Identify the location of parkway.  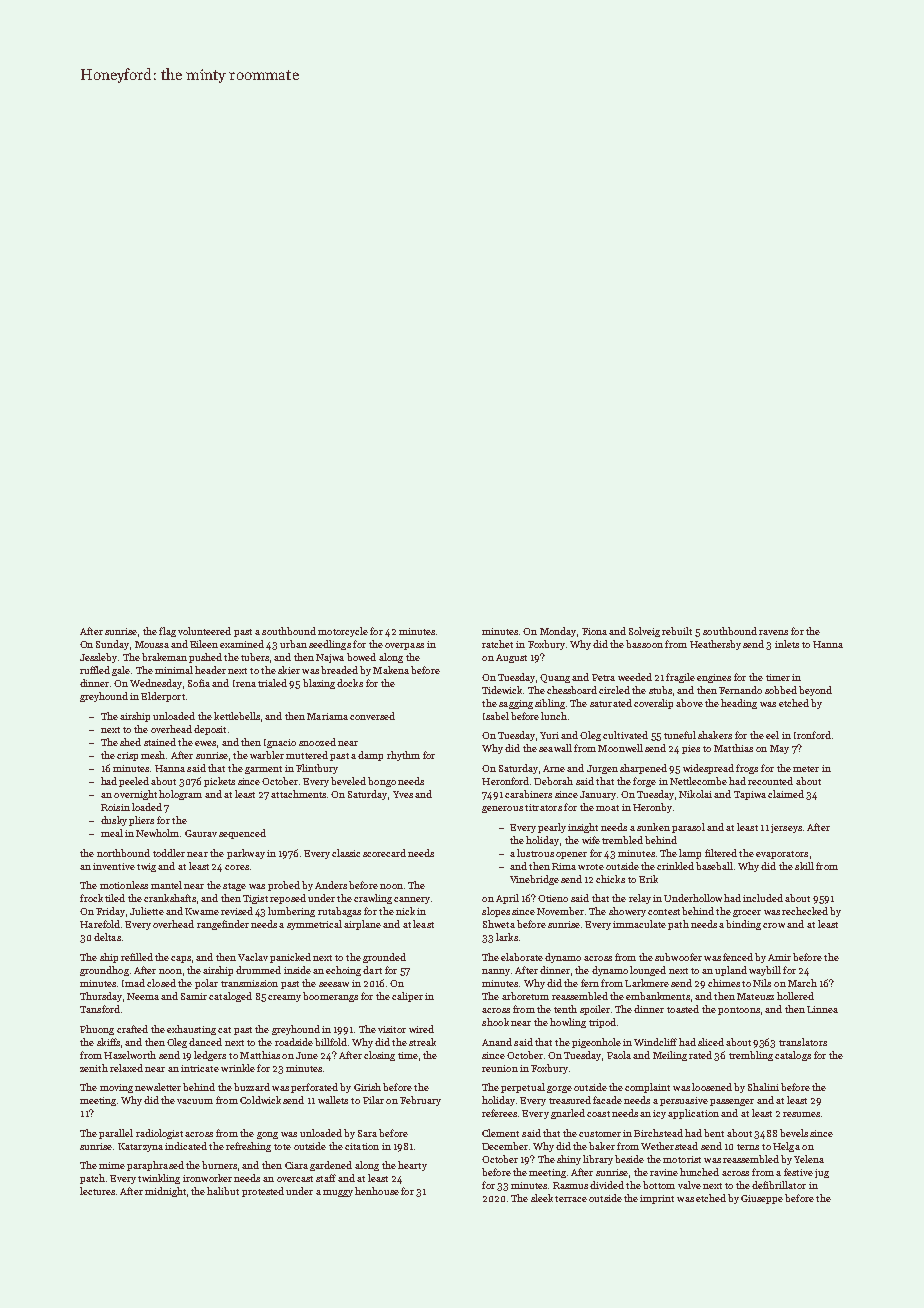
(246, 854).
